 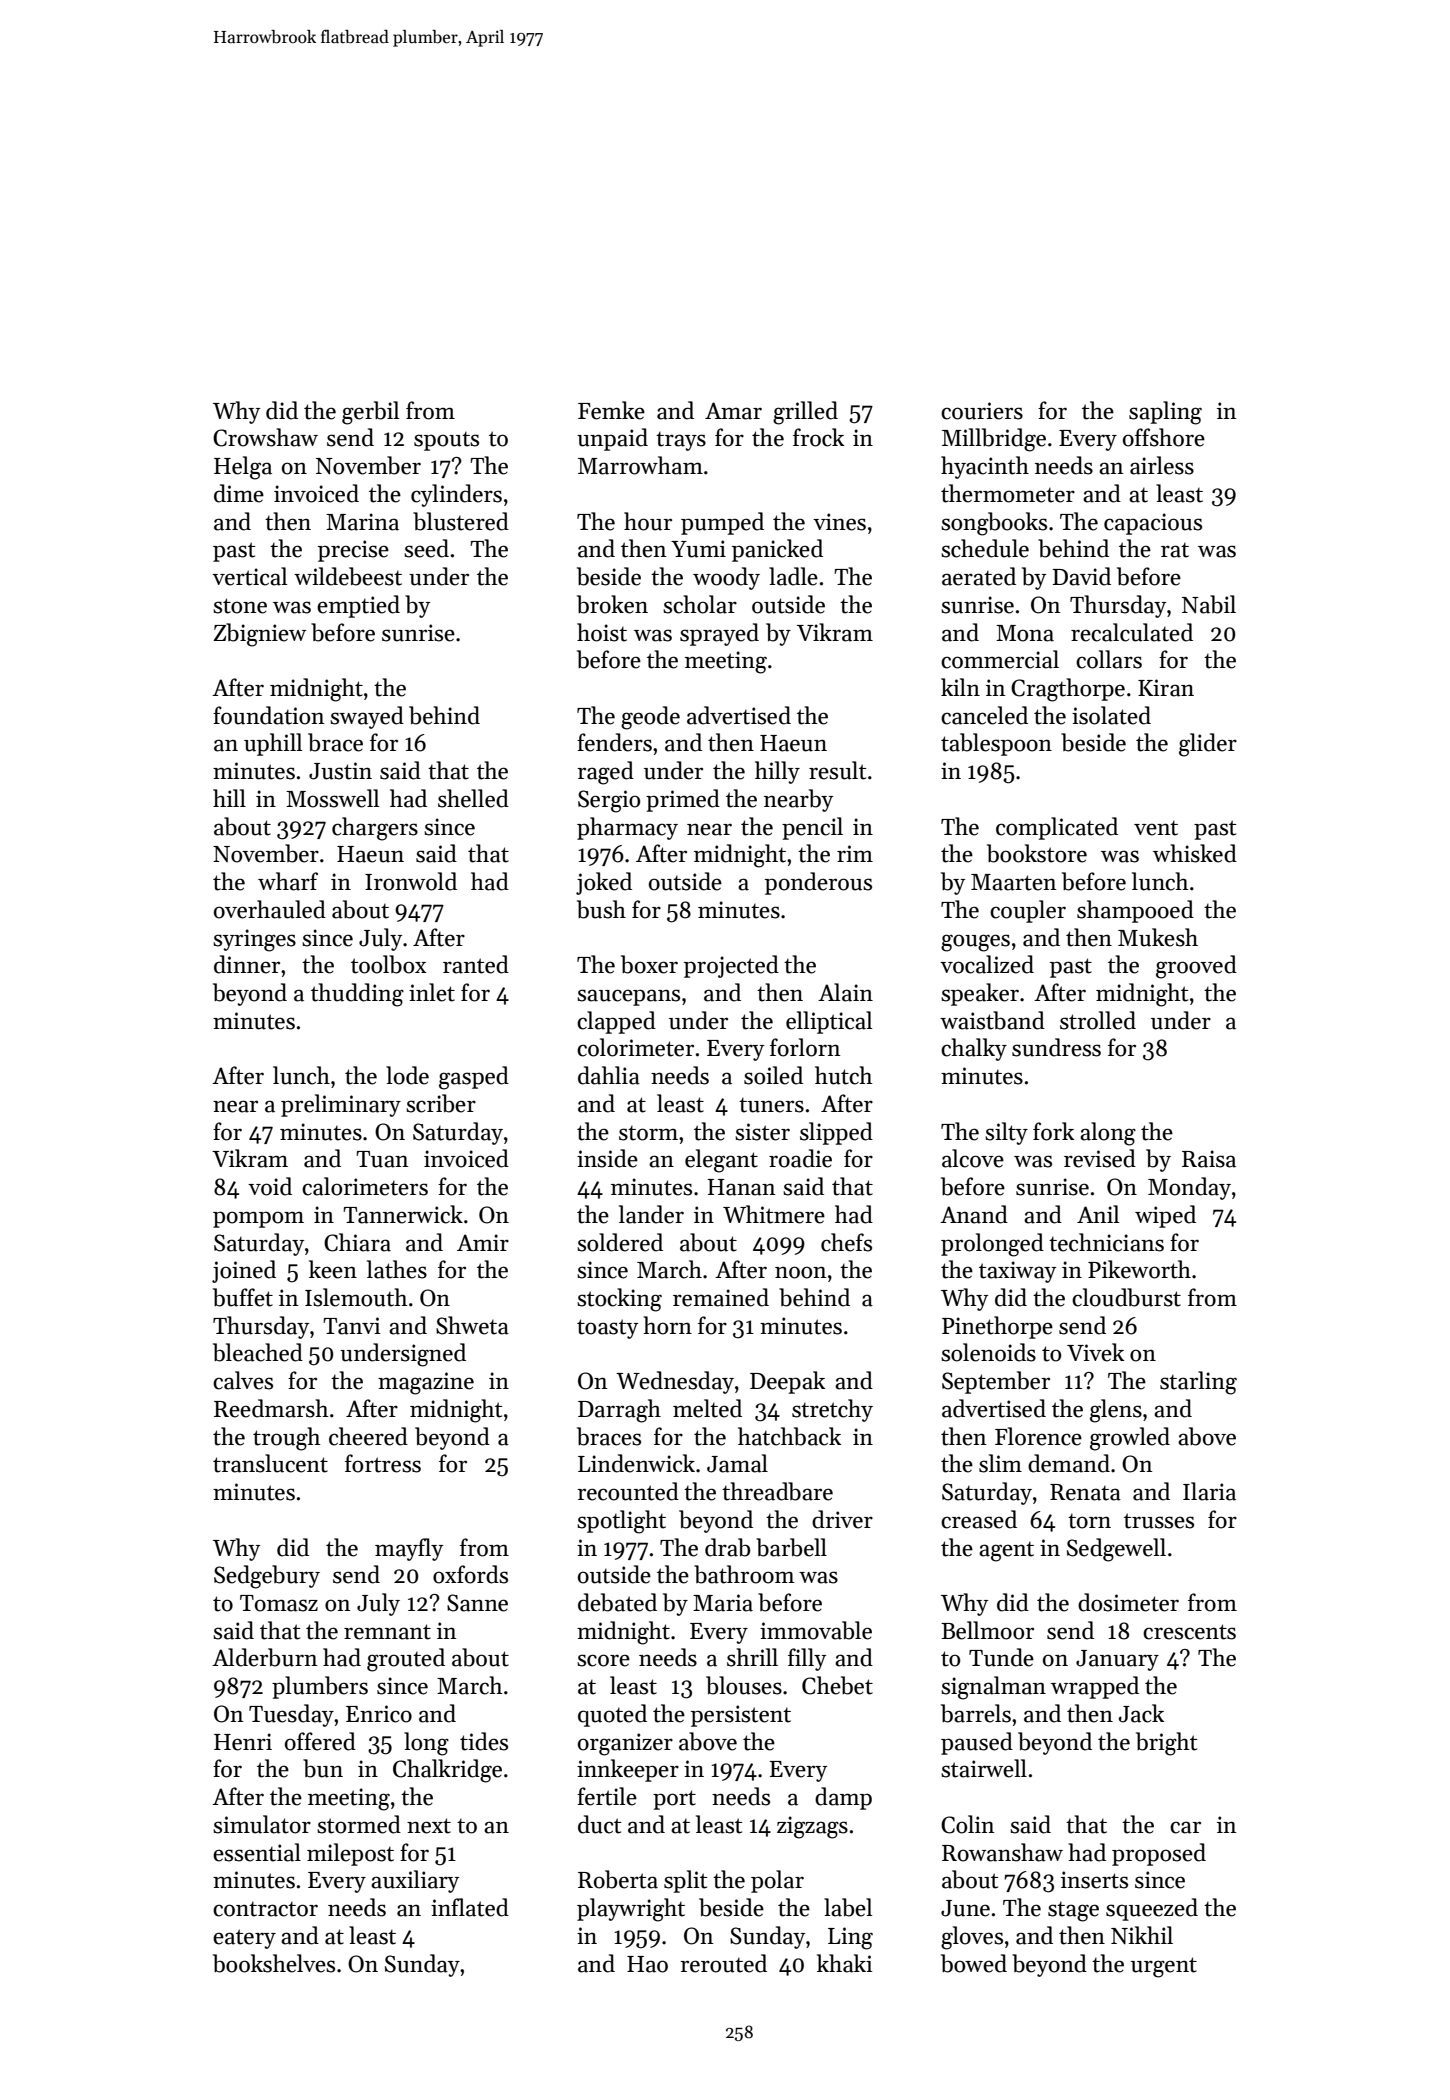 What do you see at coordinates (1156, 828) in the page?
I see `vent` at bounding box center [1156, 828].
